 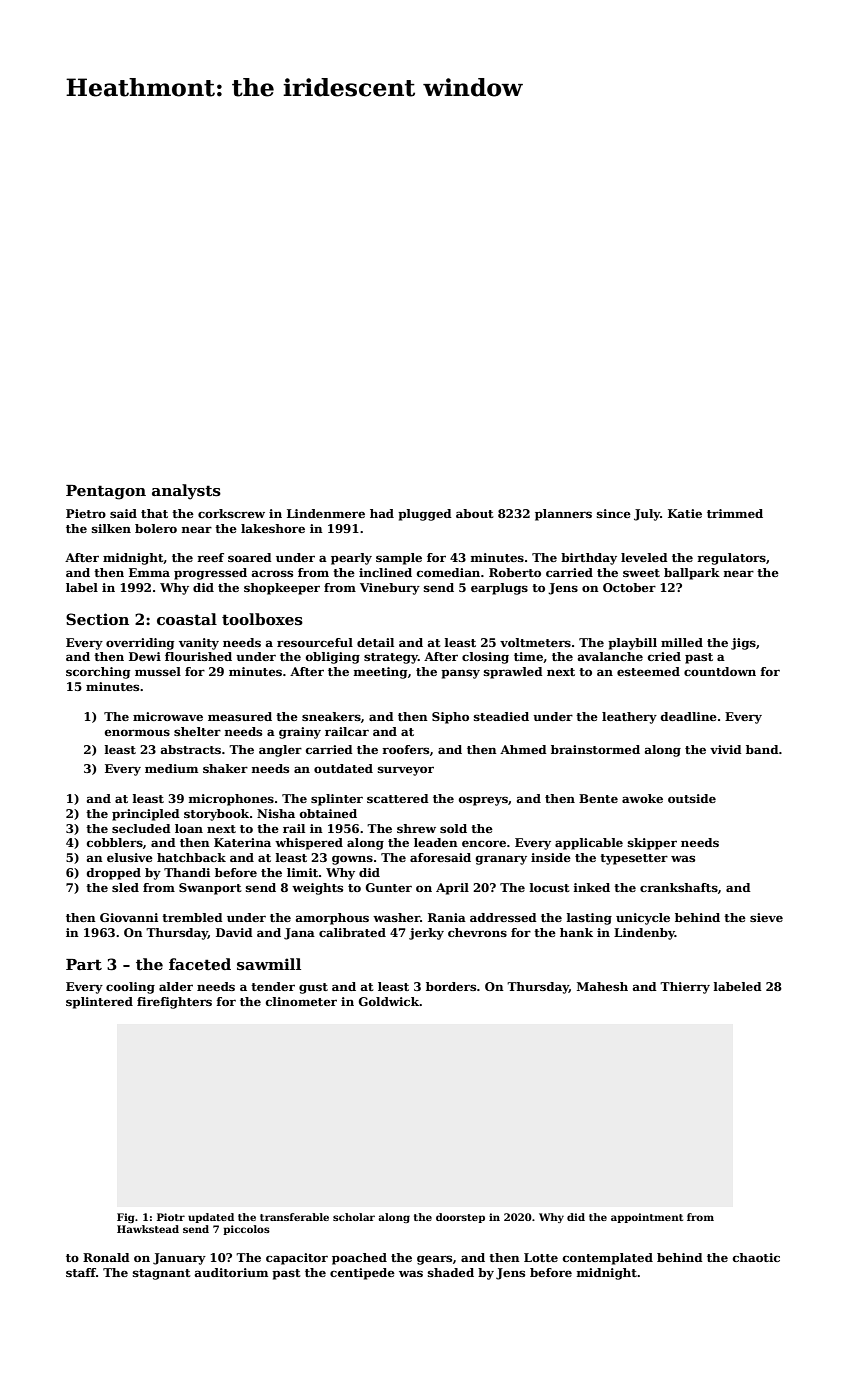 What do you see at coordinates (198, 656) in the screenshot?
I see `flourished` at bounding box center [198, 656].
